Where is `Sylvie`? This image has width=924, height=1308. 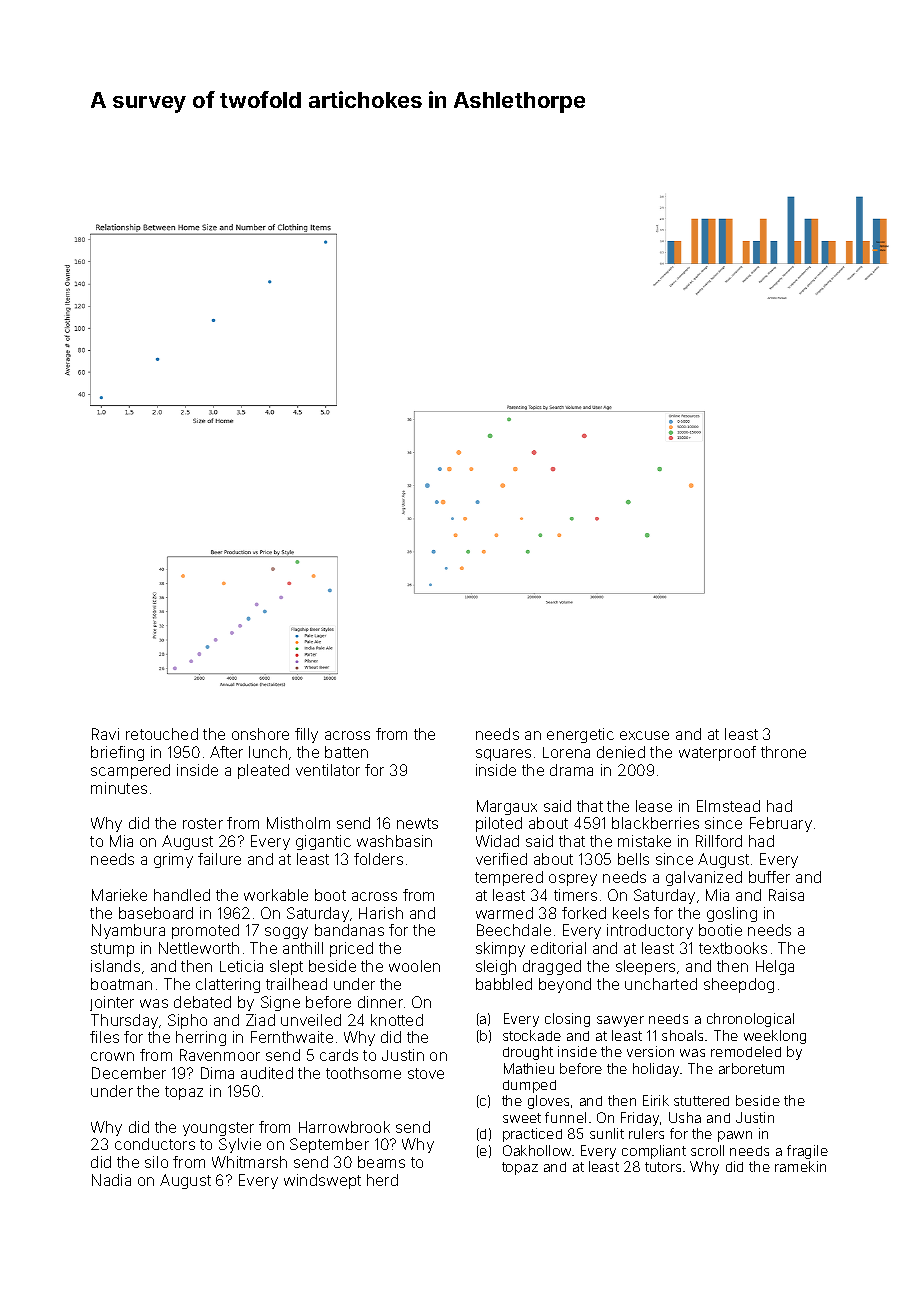 Sylvie is located at coordinates (240, 1145).
